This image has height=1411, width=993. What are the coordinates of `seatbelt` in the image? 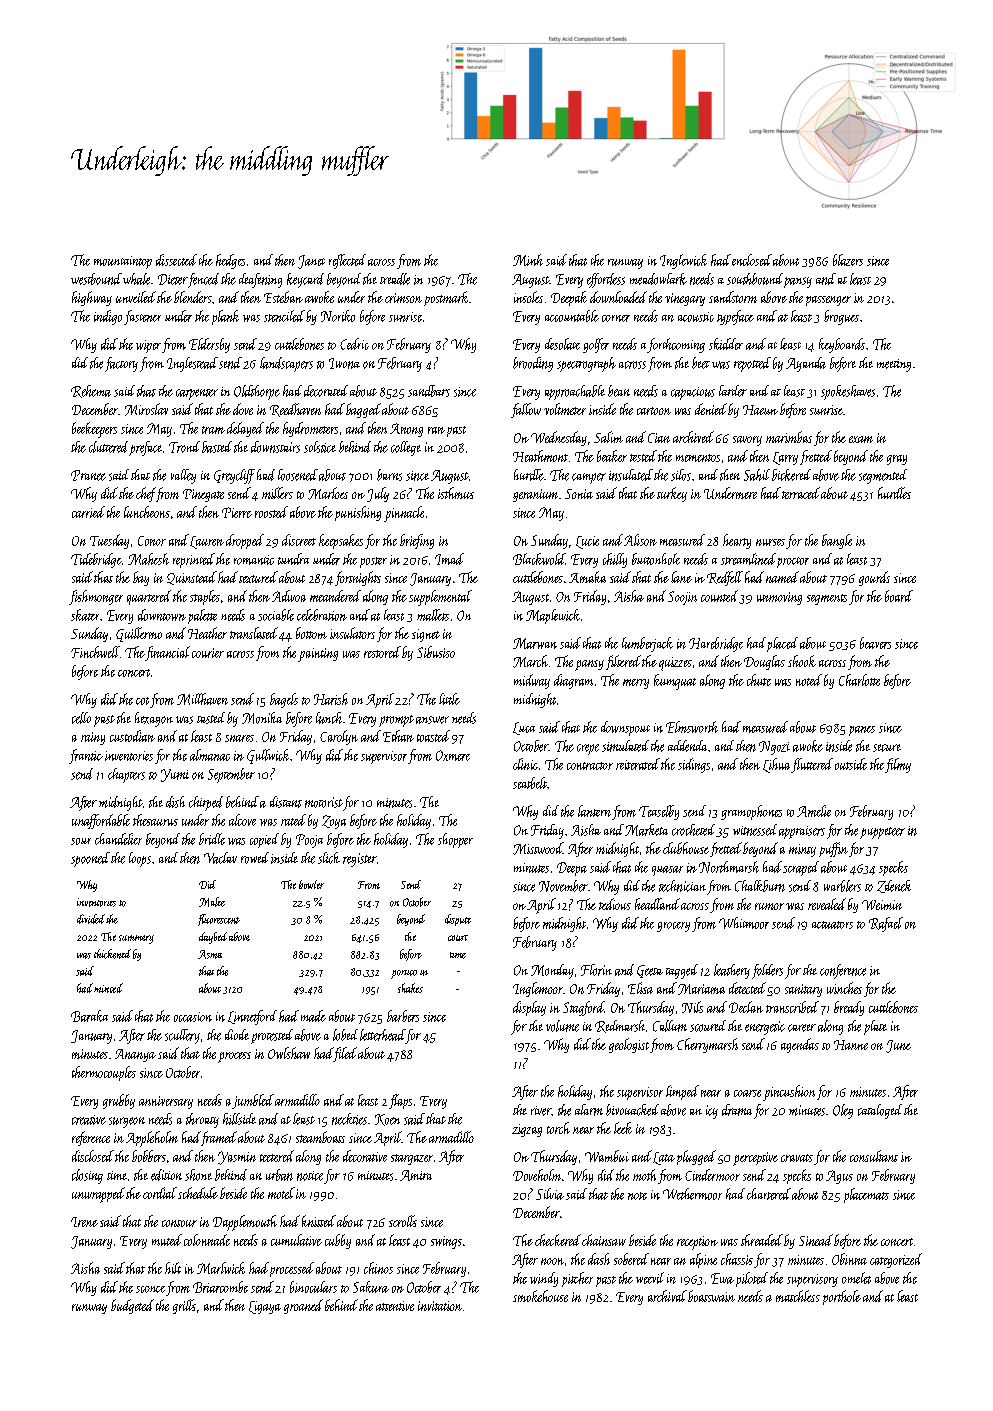 It's located at (530, 783).
